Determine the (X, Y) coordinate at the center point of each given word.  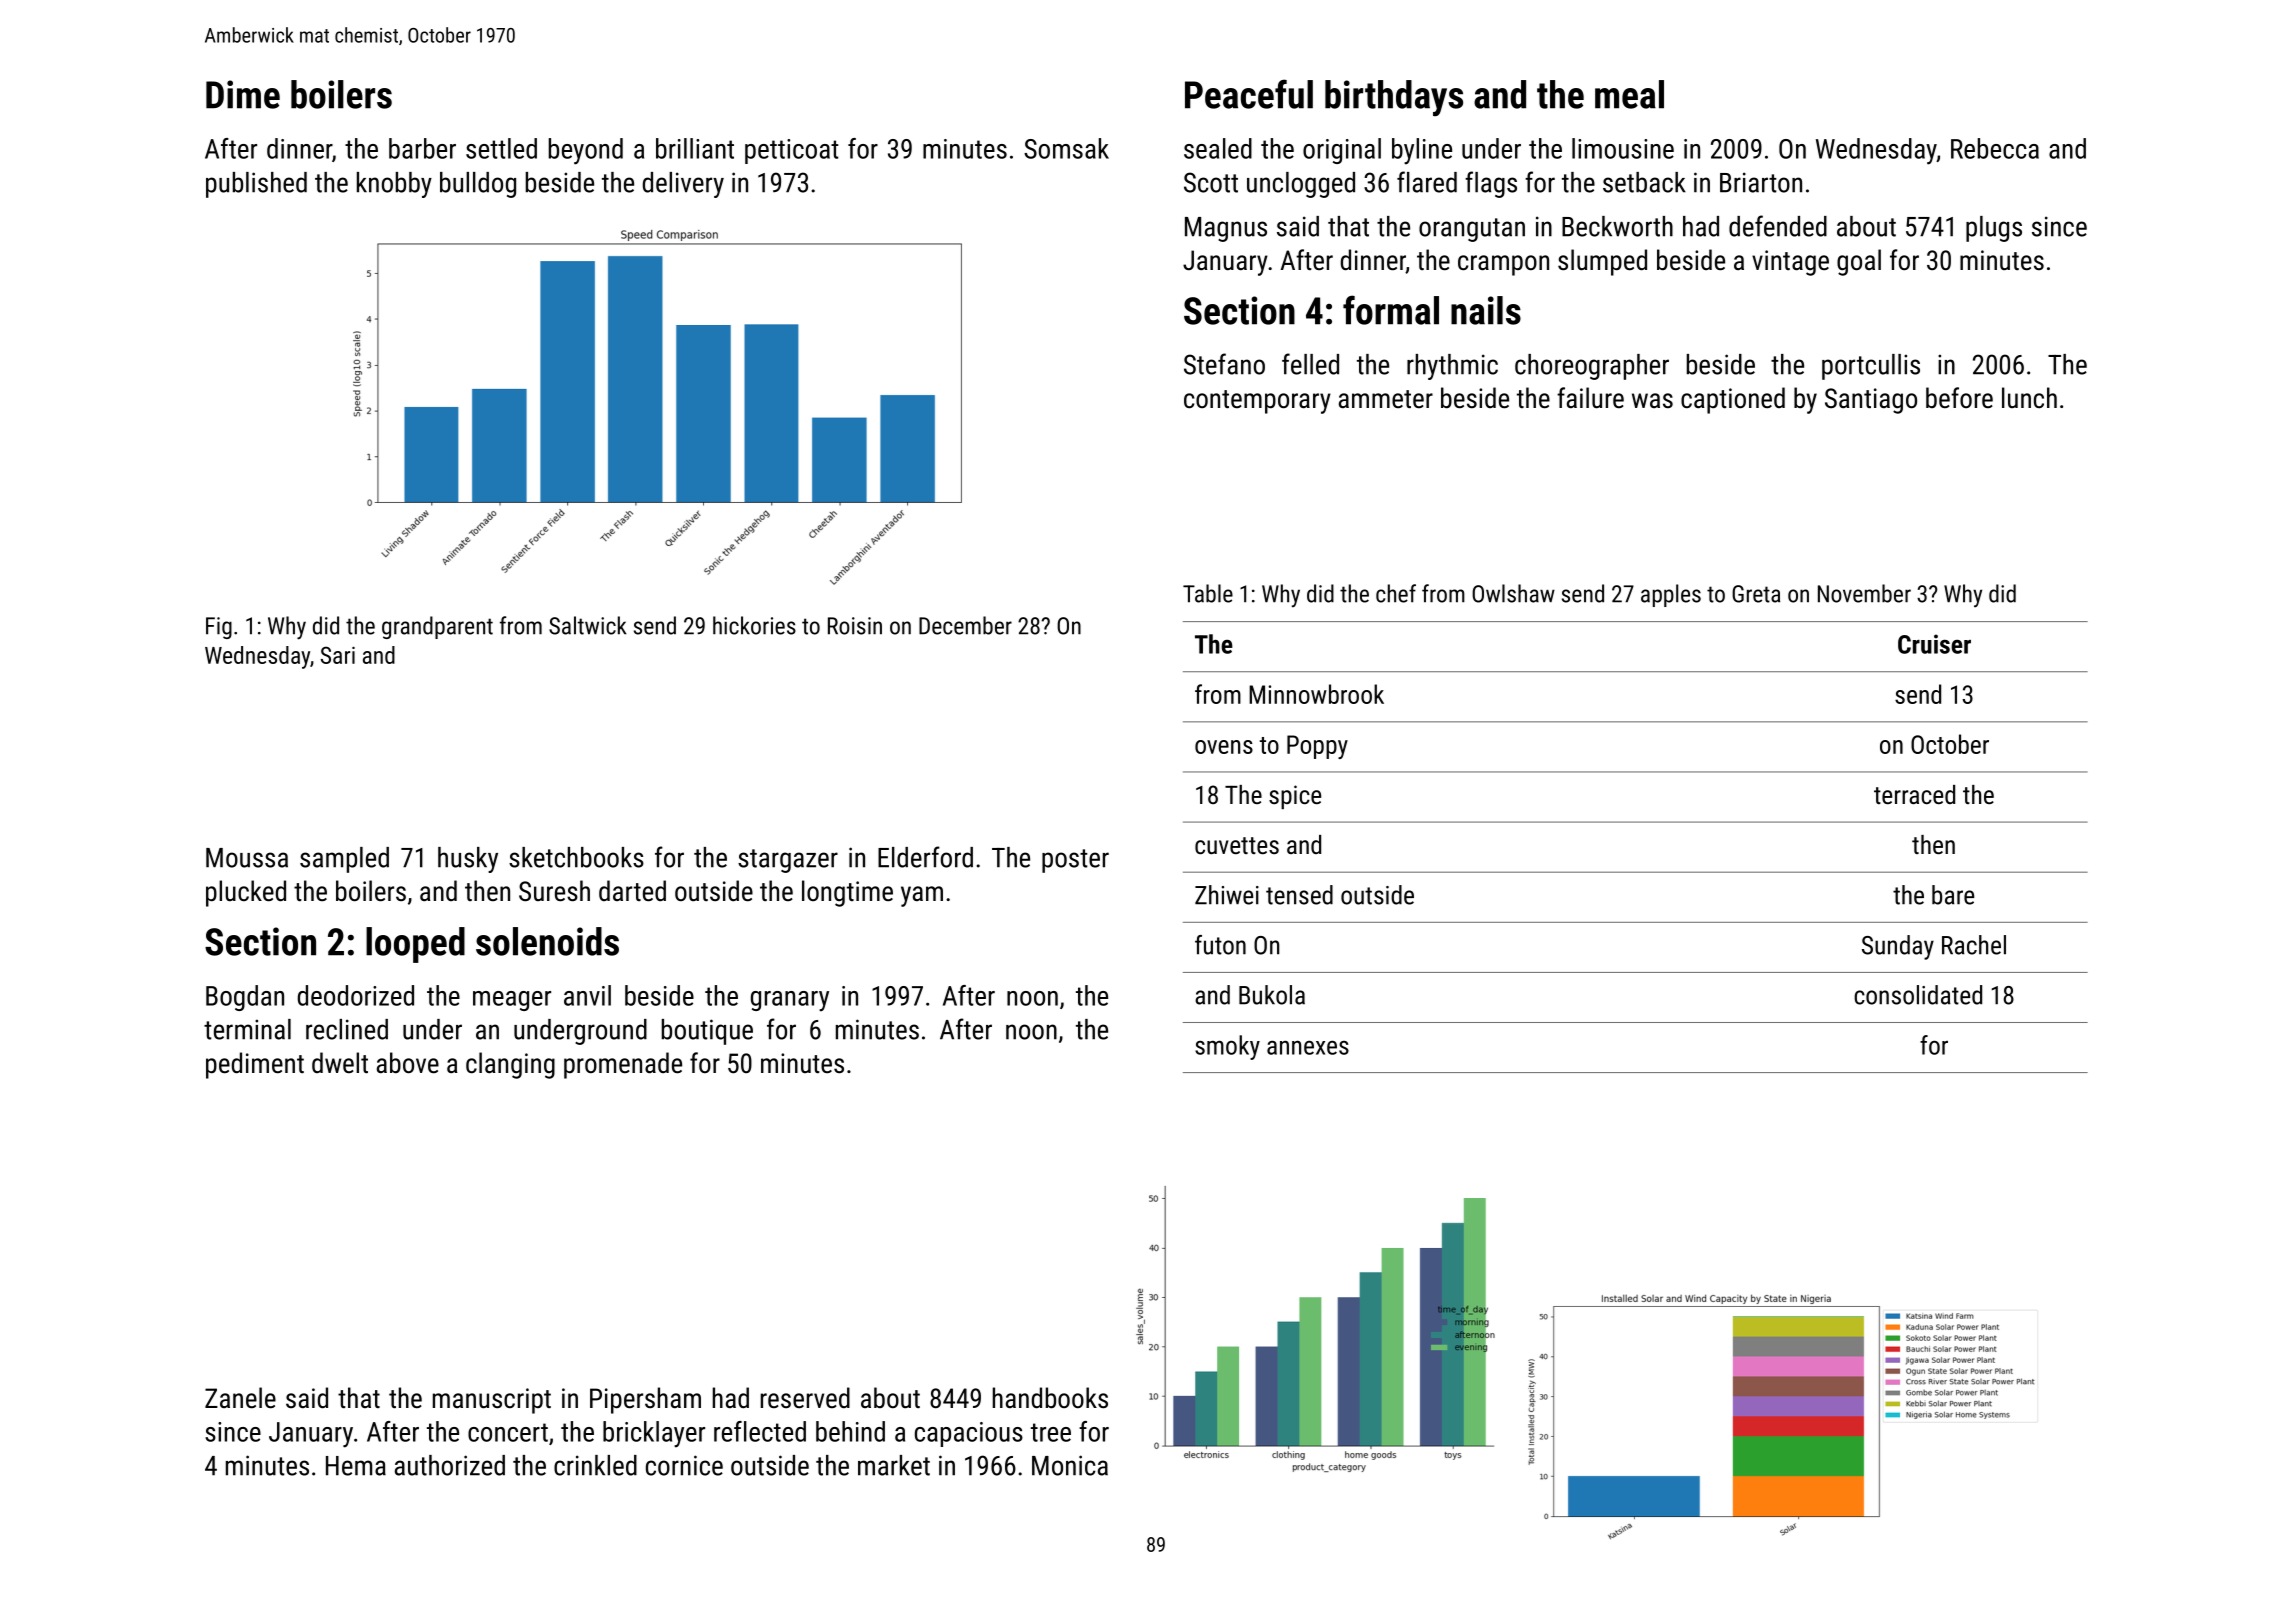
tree (1051, 1432)
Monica (1070, 1465)
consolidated (1918, 995)
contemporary (1257, 402)
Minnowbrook (1316, 694)
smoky (1227, 1047)
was (1652, 400)
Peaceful (1249, 94)
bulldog (478, 185)
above (408, 1063)
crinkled (595, 1465)
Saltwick (588, 625)
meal (1629, 94)
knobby (394, 185)
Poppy (1317, 747)
